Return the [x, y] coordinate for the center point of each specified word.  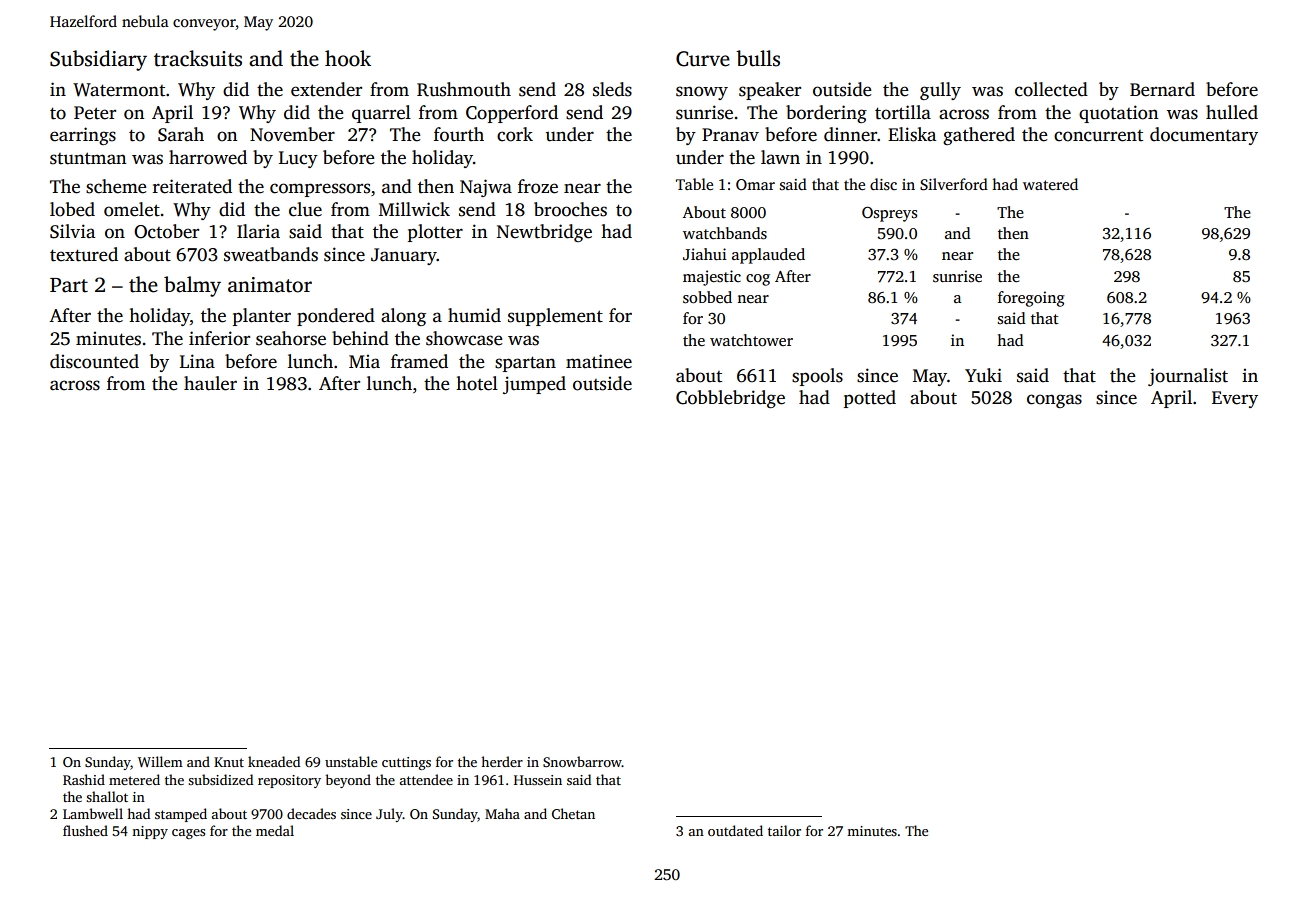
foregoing [1031, 299]
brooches [570, 209]
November [292, 134]
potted [870, 399]
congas [1054, 401]
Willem [160, 761]
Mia [364, 361]
